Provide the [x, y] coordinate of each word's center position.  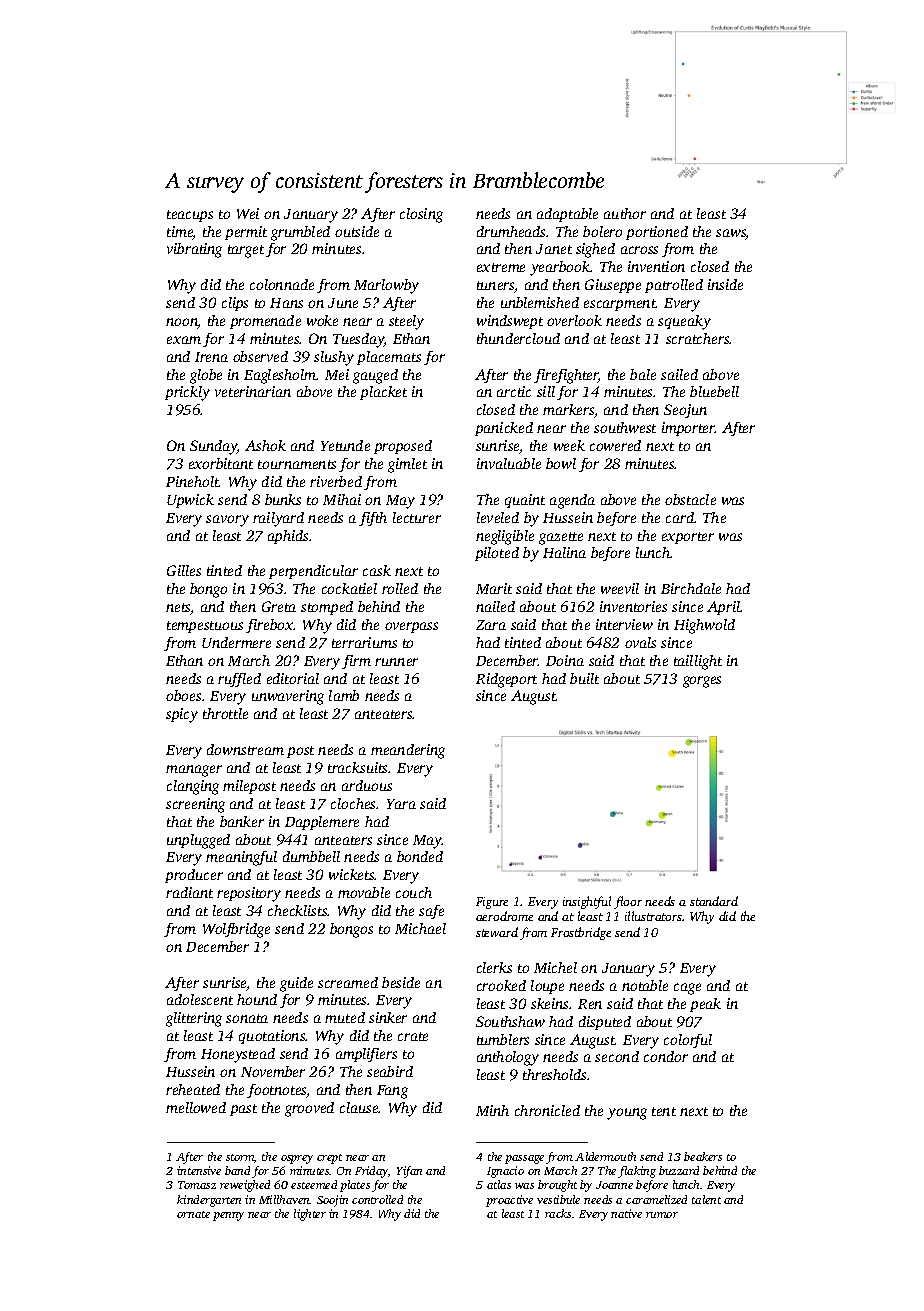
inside [725, 284]
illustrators [653, 916]
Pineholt [192, 481]
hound [257, 999]
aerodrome [504, 916]
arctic [514, 391]
